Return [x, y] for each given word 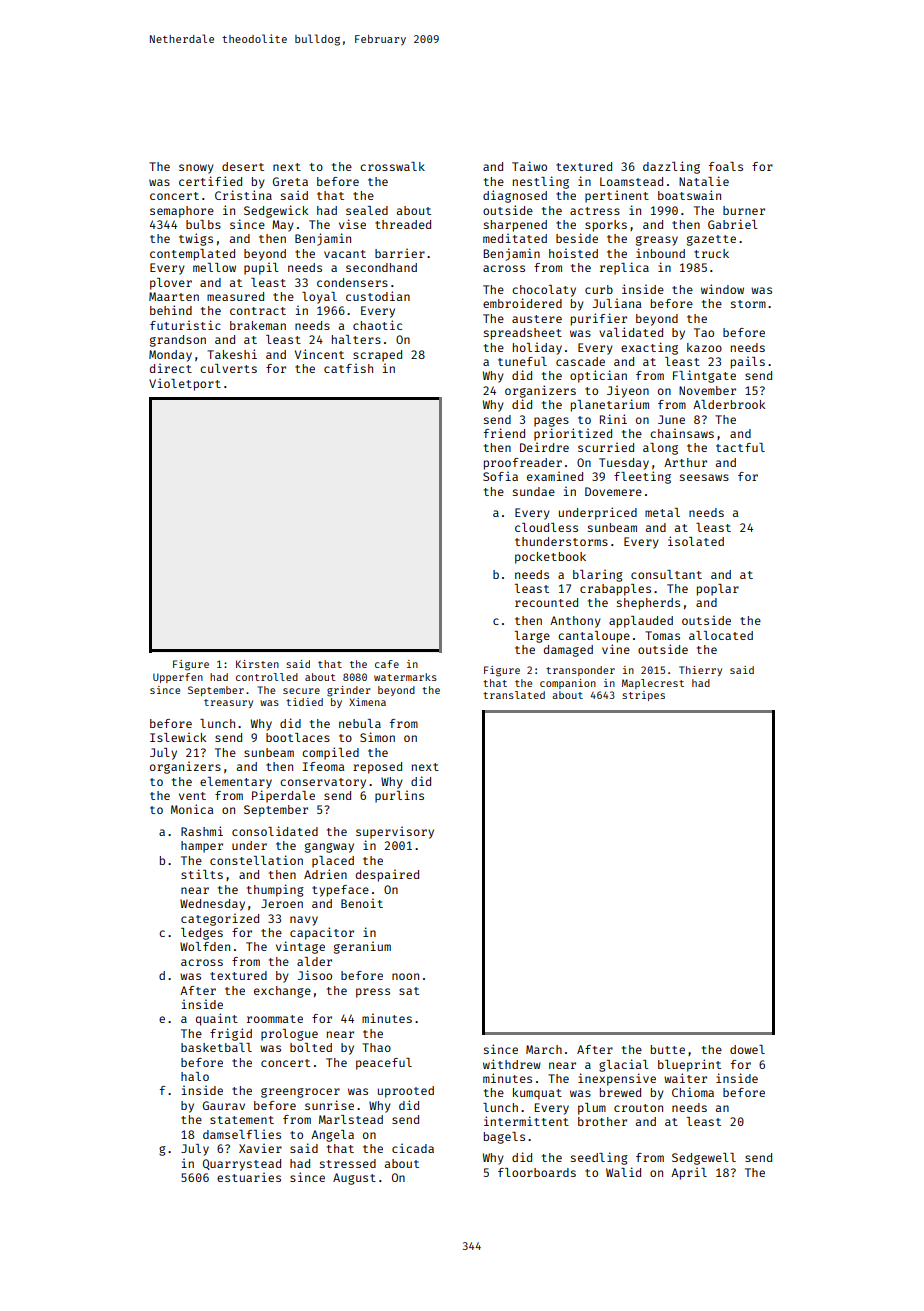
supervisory [395, 832]
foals [726, 166]
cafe [387, 664]
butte [668, 1049]
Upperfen [178, 678]
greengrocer [300, 1093]
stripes [643, 696]
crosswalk [392, 166]
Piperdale [283, 796]
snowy [196, 169]
